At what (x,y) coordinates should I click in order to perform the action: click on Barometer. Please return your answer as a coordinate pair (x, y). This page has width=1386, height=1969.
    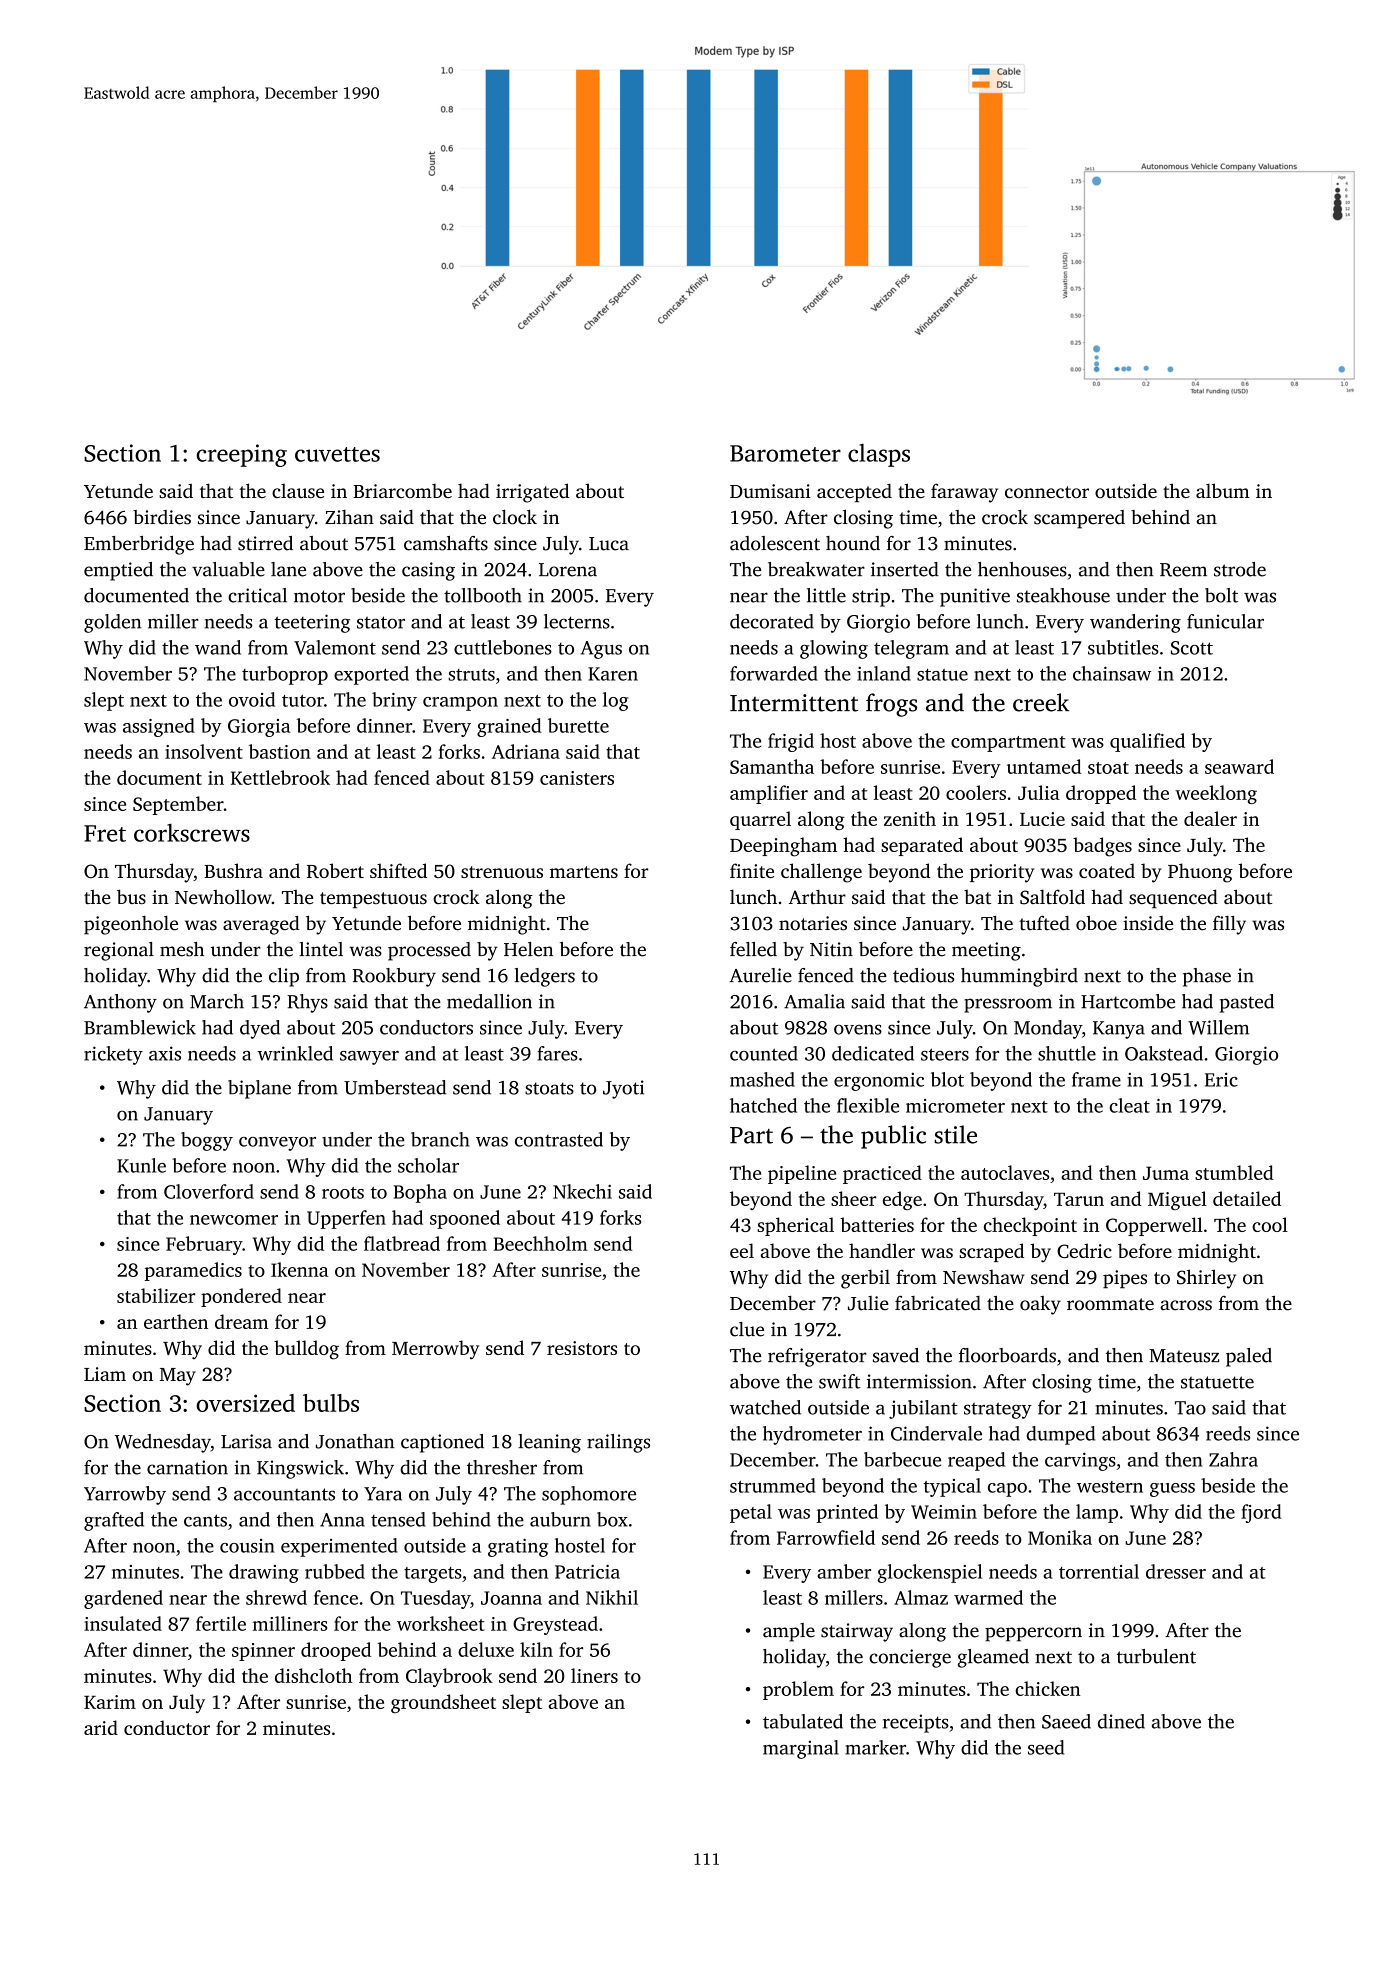
    Looking at the image, I should click on (785, 453).
